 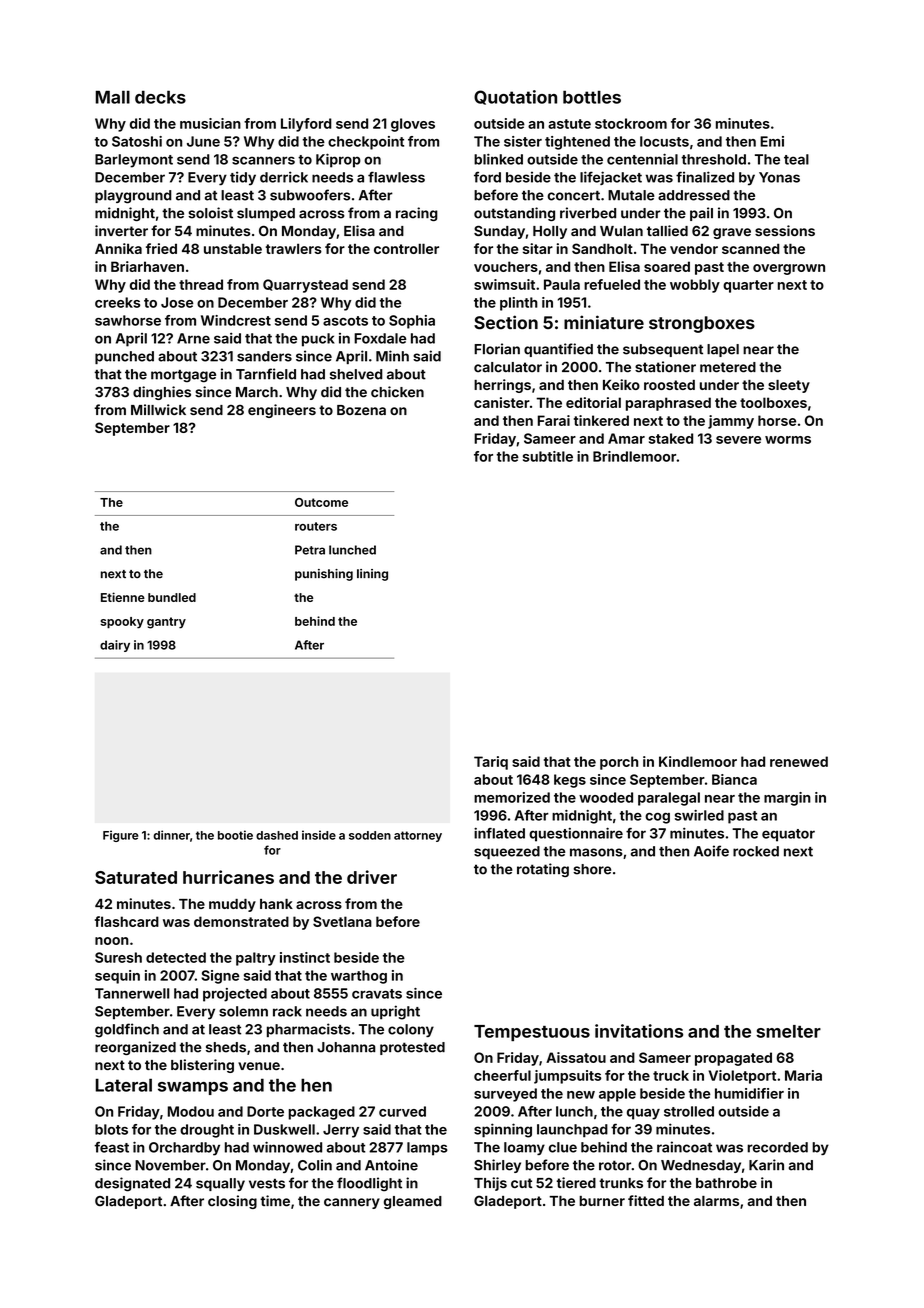 What do you see at coordinates (120, 836) in the screenshot?
I see `Figure` at bounding box center [120, 836].
